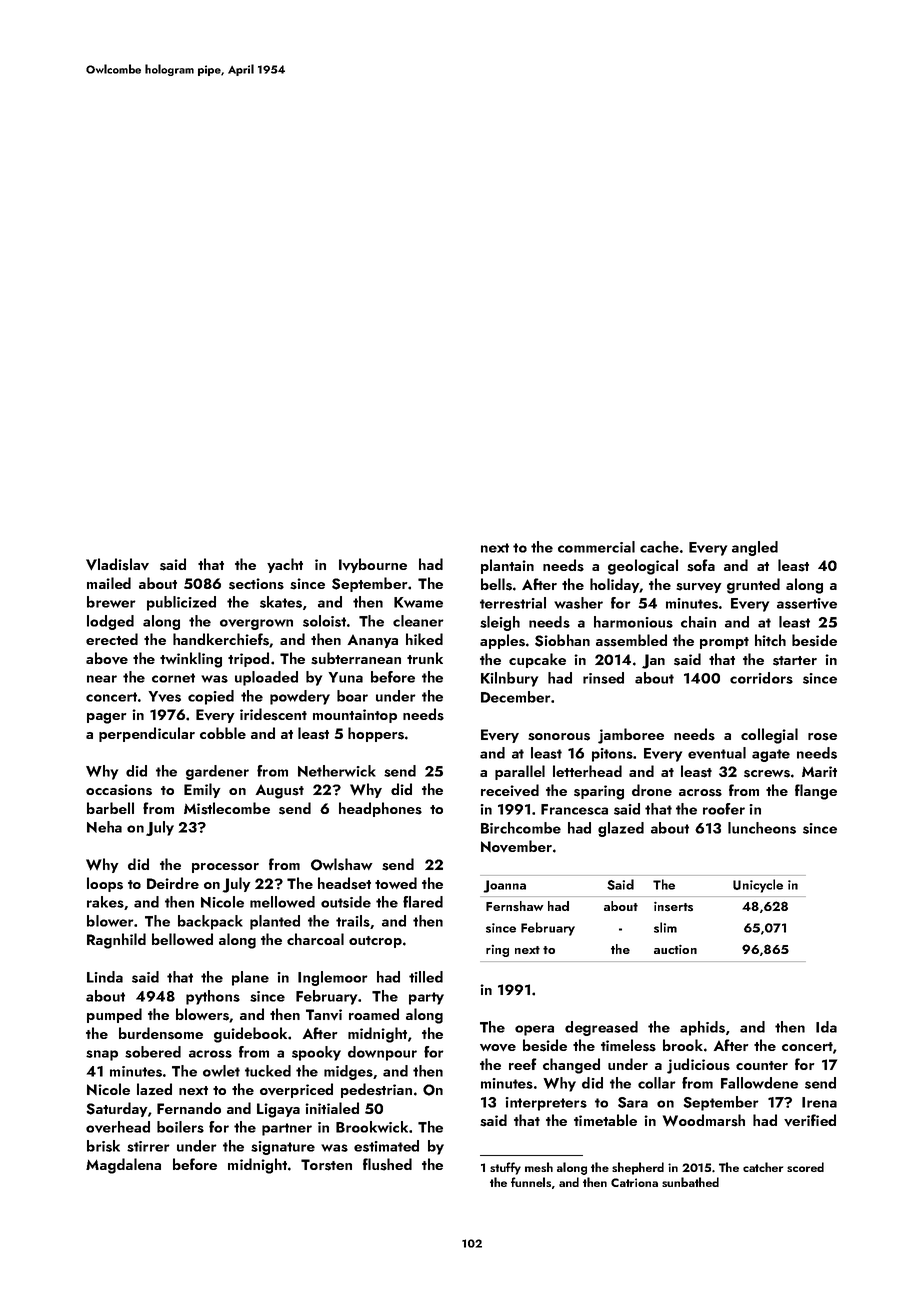  What do you see at coordinates (755, 548) in the image?
I see `angled` at bounding box center [755, 548].
